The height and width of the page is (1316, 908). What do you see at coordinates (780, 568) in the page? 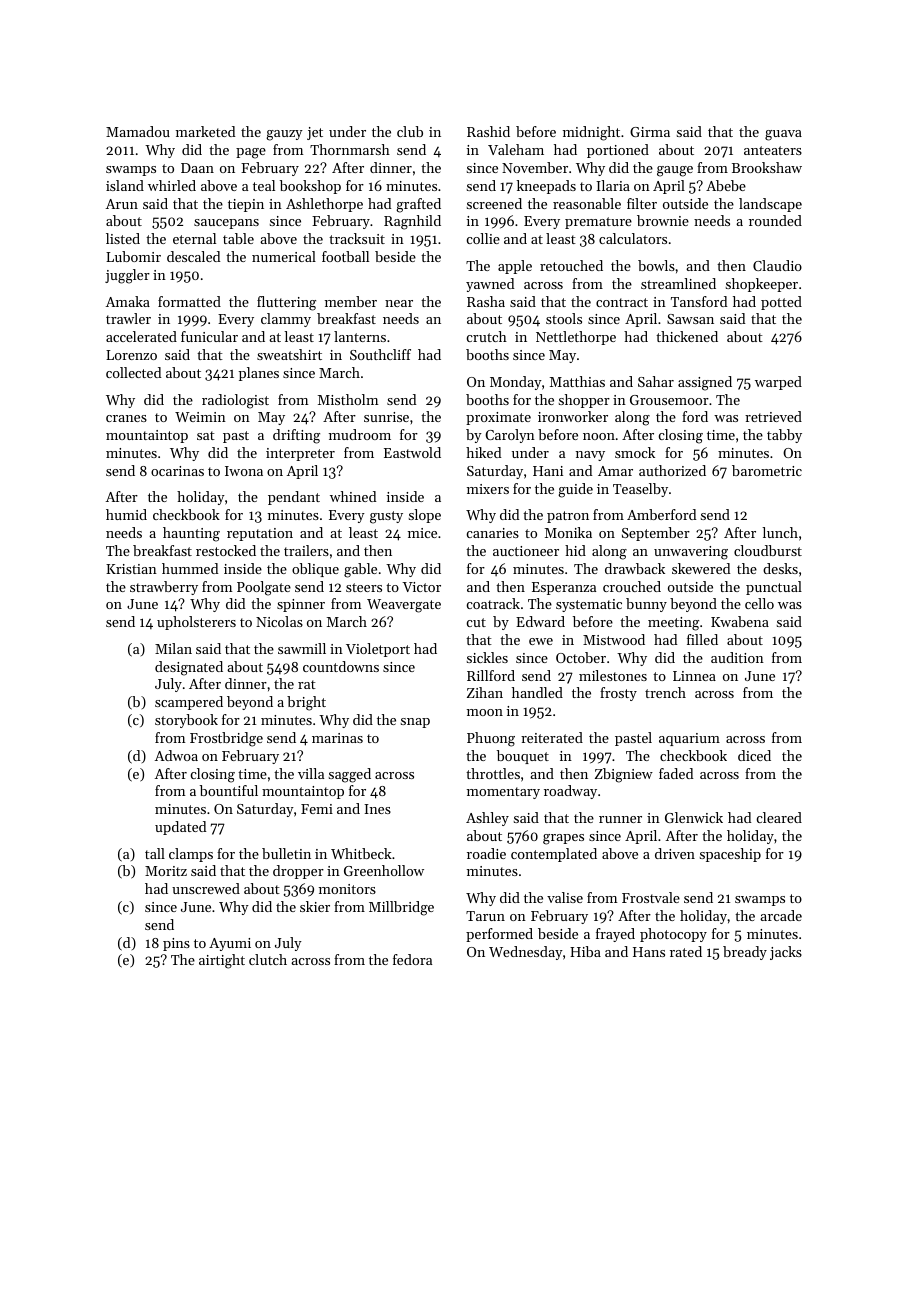
I see `desks` at bounding box center [780, 568].
